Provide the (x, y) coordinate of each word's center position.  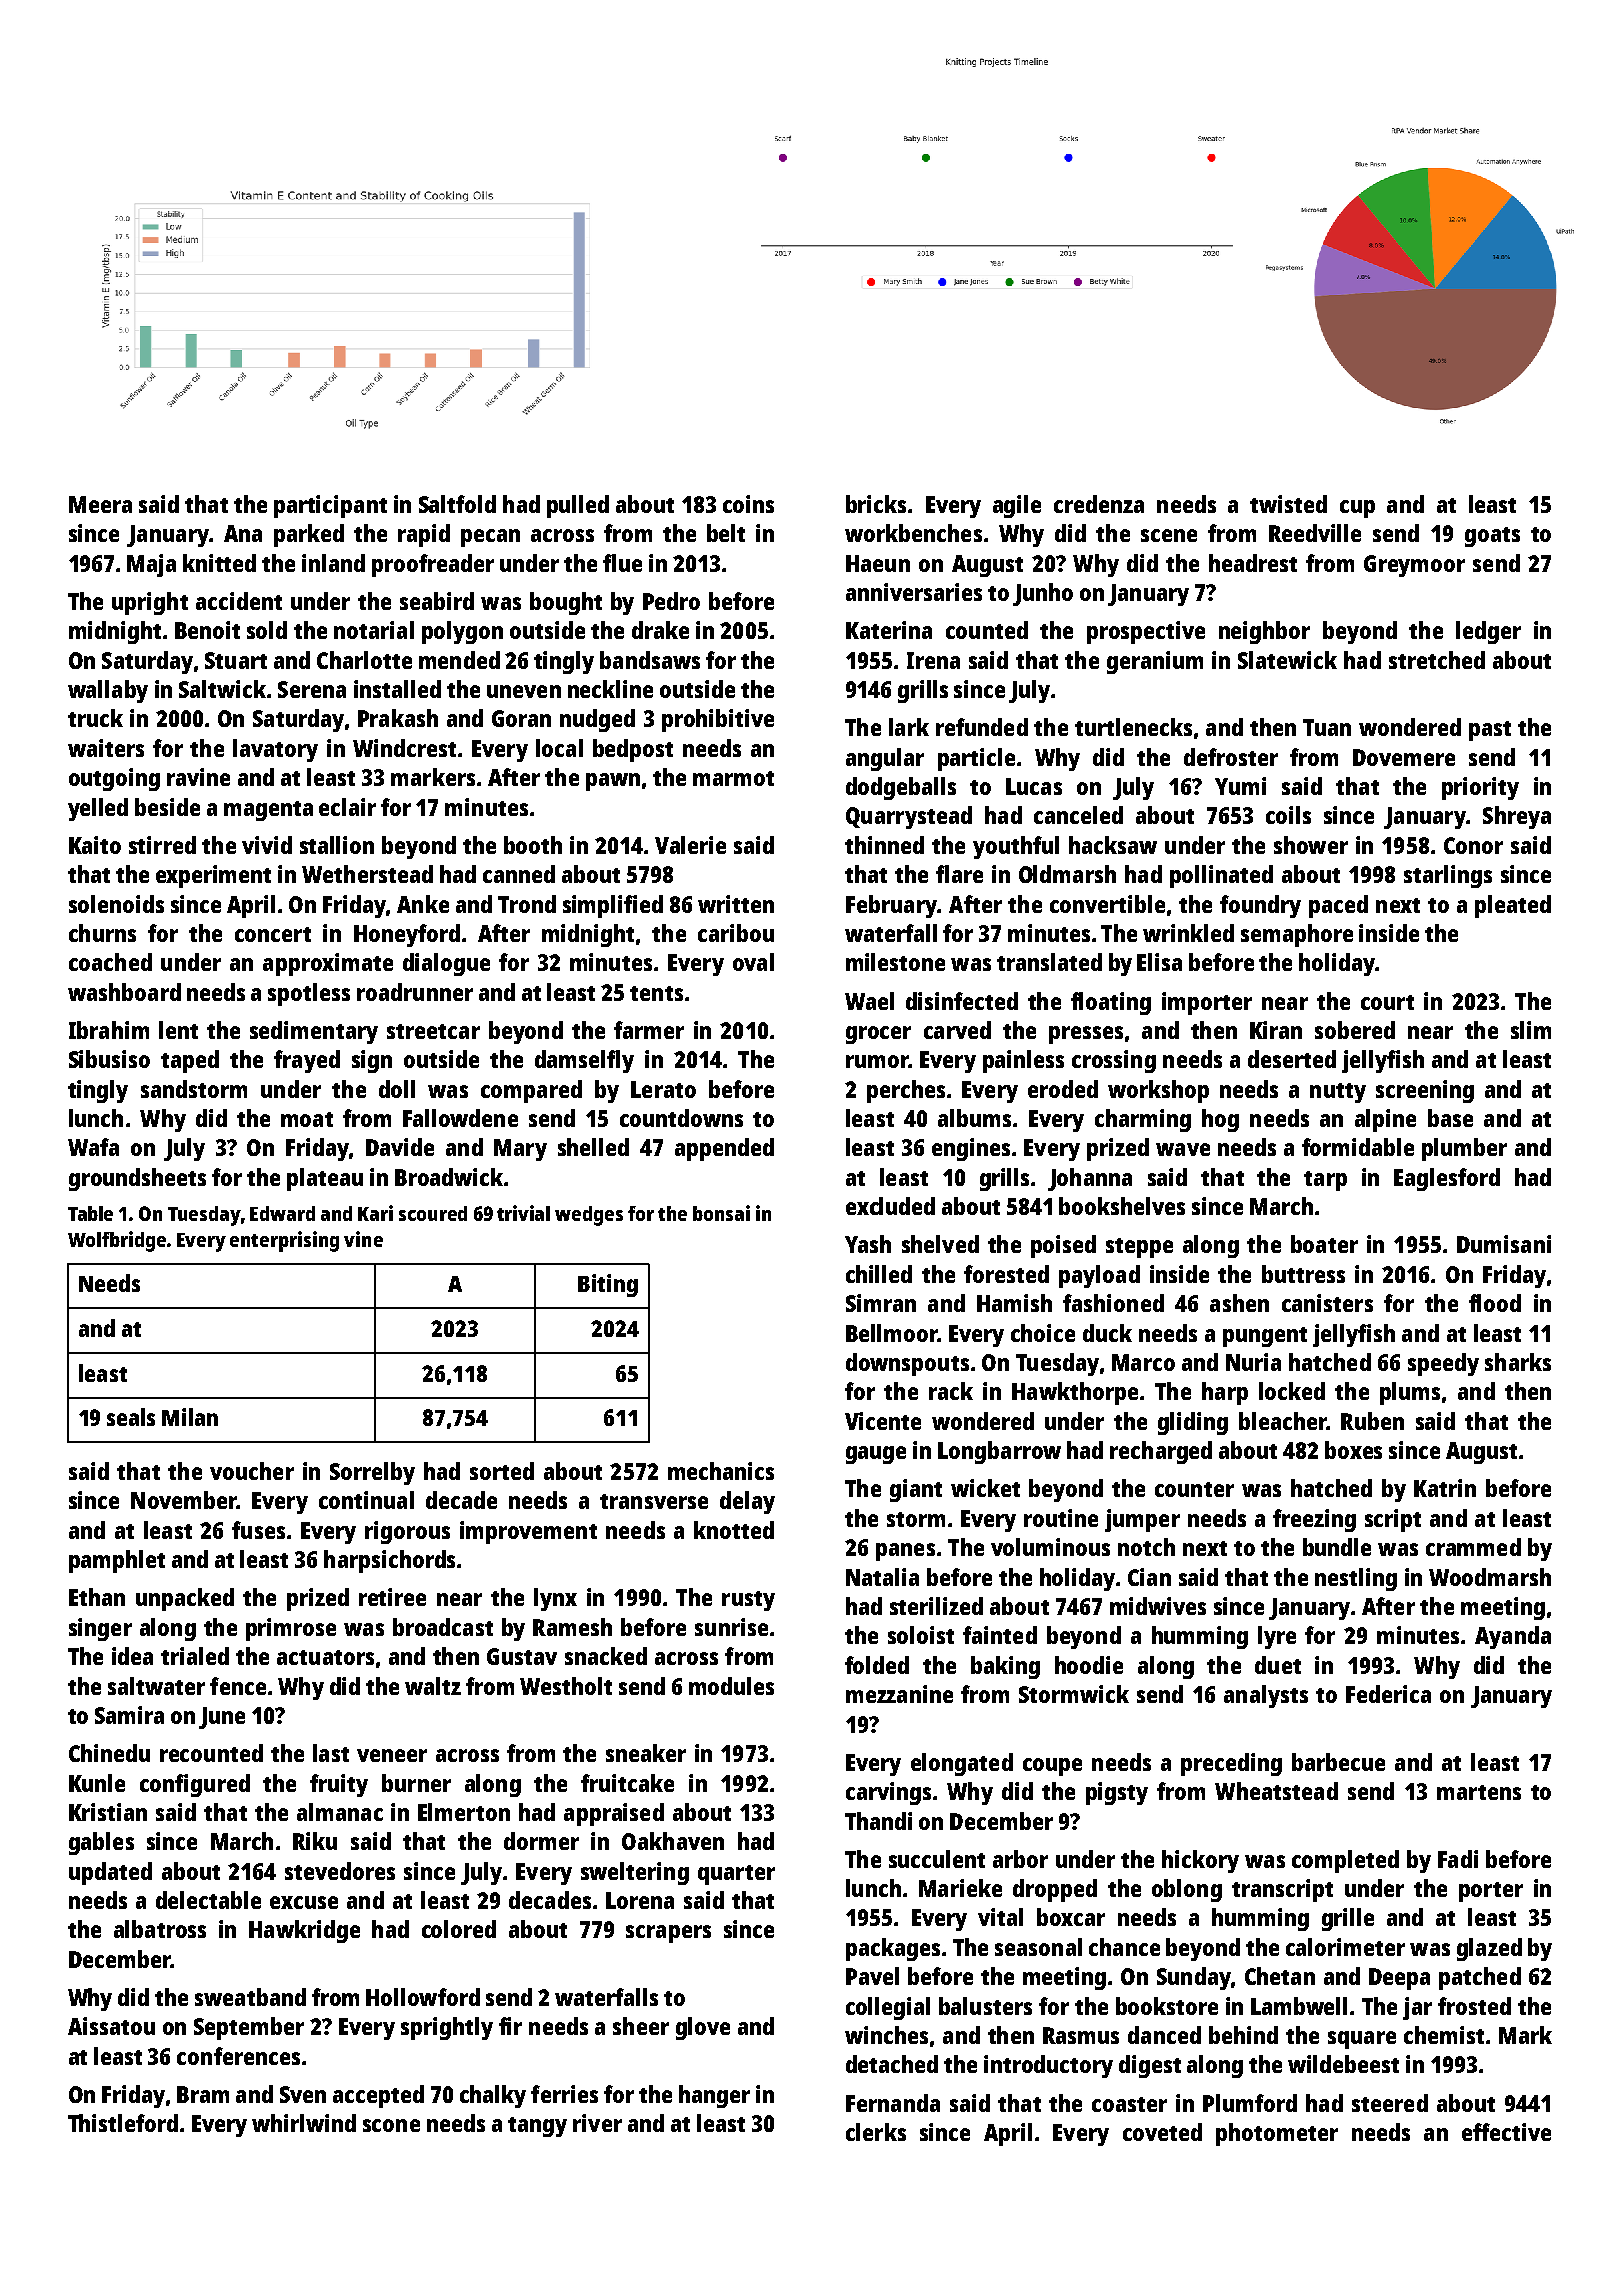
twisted (1288, 504)
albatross (160, 1929)
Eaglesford (1447, 1179)
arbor (1020, 1859)
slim (1531, 1030)
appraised (614, 1814)
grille (1348, 1919)
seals (131, 1417)
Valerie (690, 845)
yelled (98, 809)
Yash (868, 1244)
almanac (340, 1812)
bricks (876, 504)
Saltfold (457, 504)
